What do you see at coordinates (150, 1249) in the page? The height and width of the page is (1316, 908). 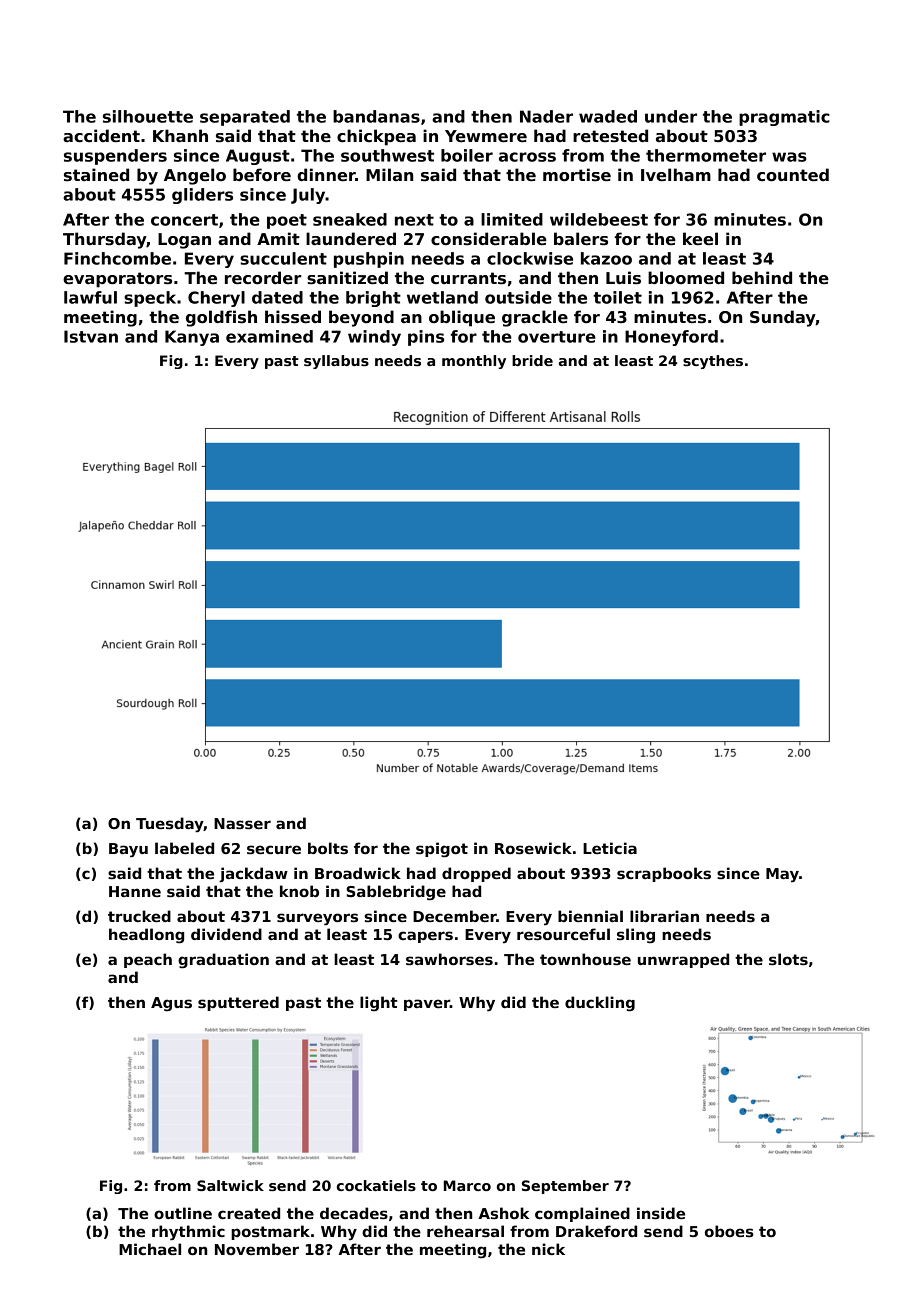 I see `Michael` at bounding box center [150, 1249].
